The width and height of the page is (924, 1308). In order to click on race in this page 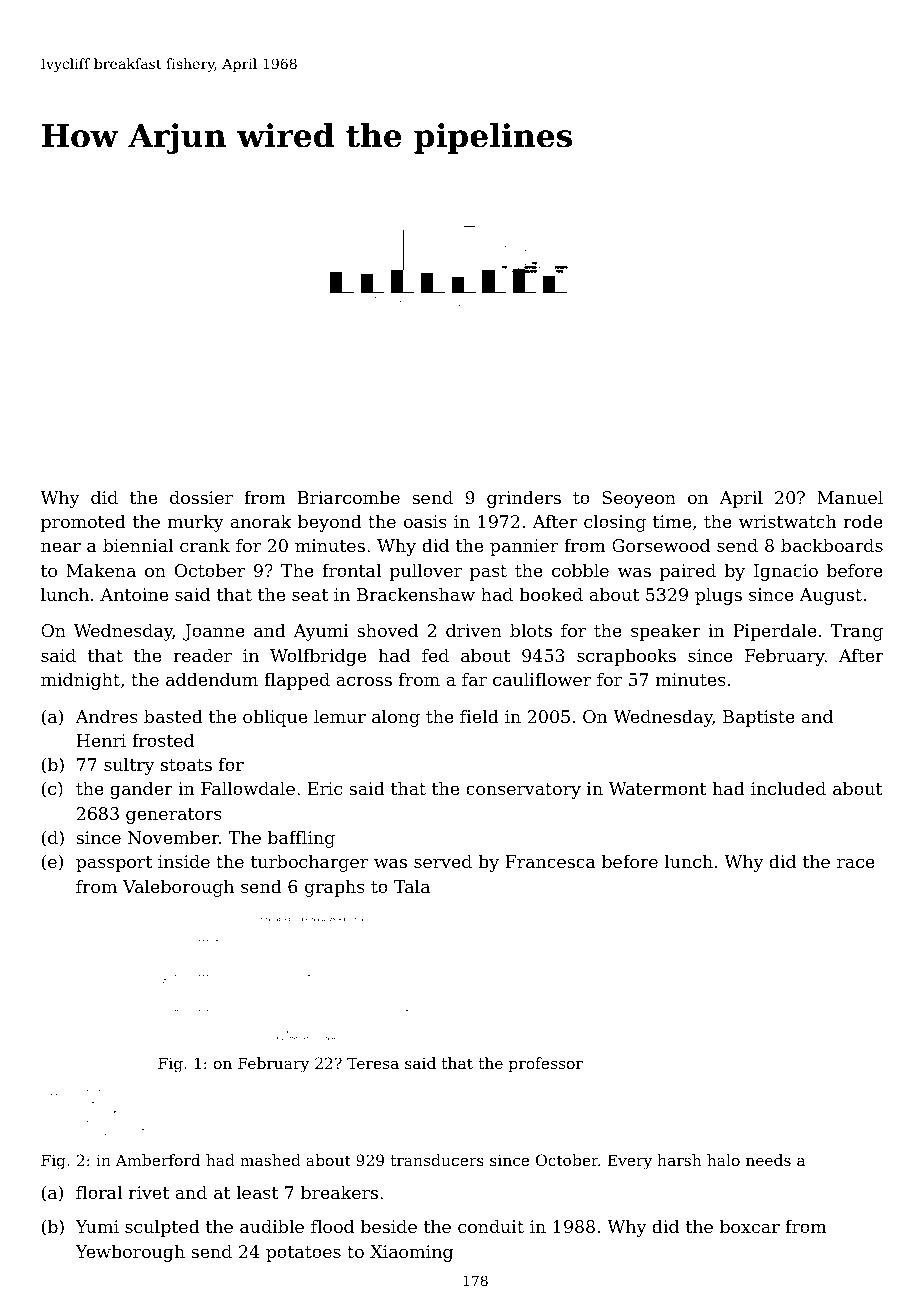, I will do `click(856, 863)`.
